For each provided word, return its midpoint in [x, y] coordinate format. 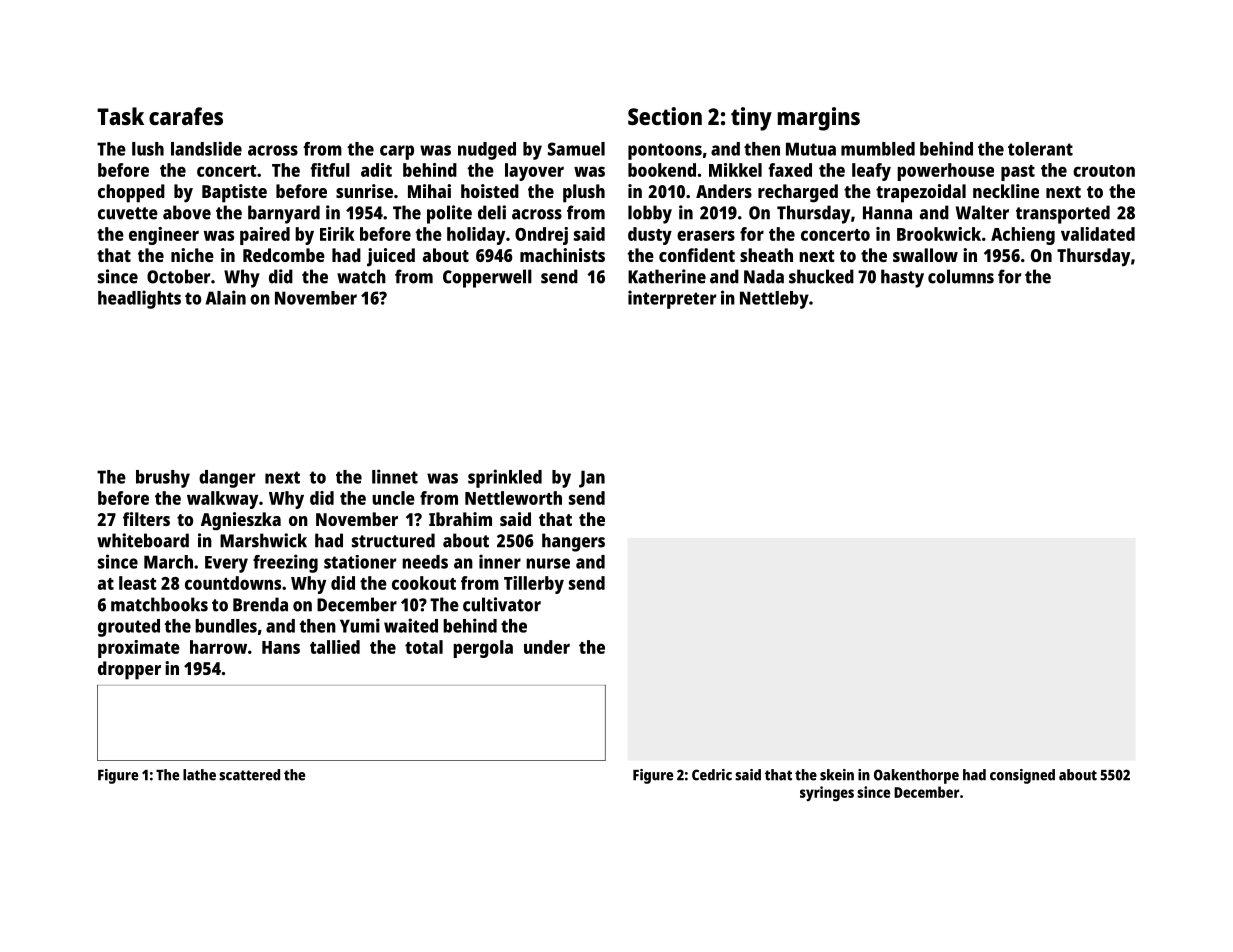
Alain [226, 297]
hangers [573, 542]
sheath [766, 255]
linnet [395, 476]
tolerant [1040, 149]
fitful [330, 170]
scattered [249, 775]
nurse [548, 563]
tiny [751, 119]
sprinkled [505, 478]
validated [1098, 234]
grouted [129, 628]
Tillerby [534, 585]
